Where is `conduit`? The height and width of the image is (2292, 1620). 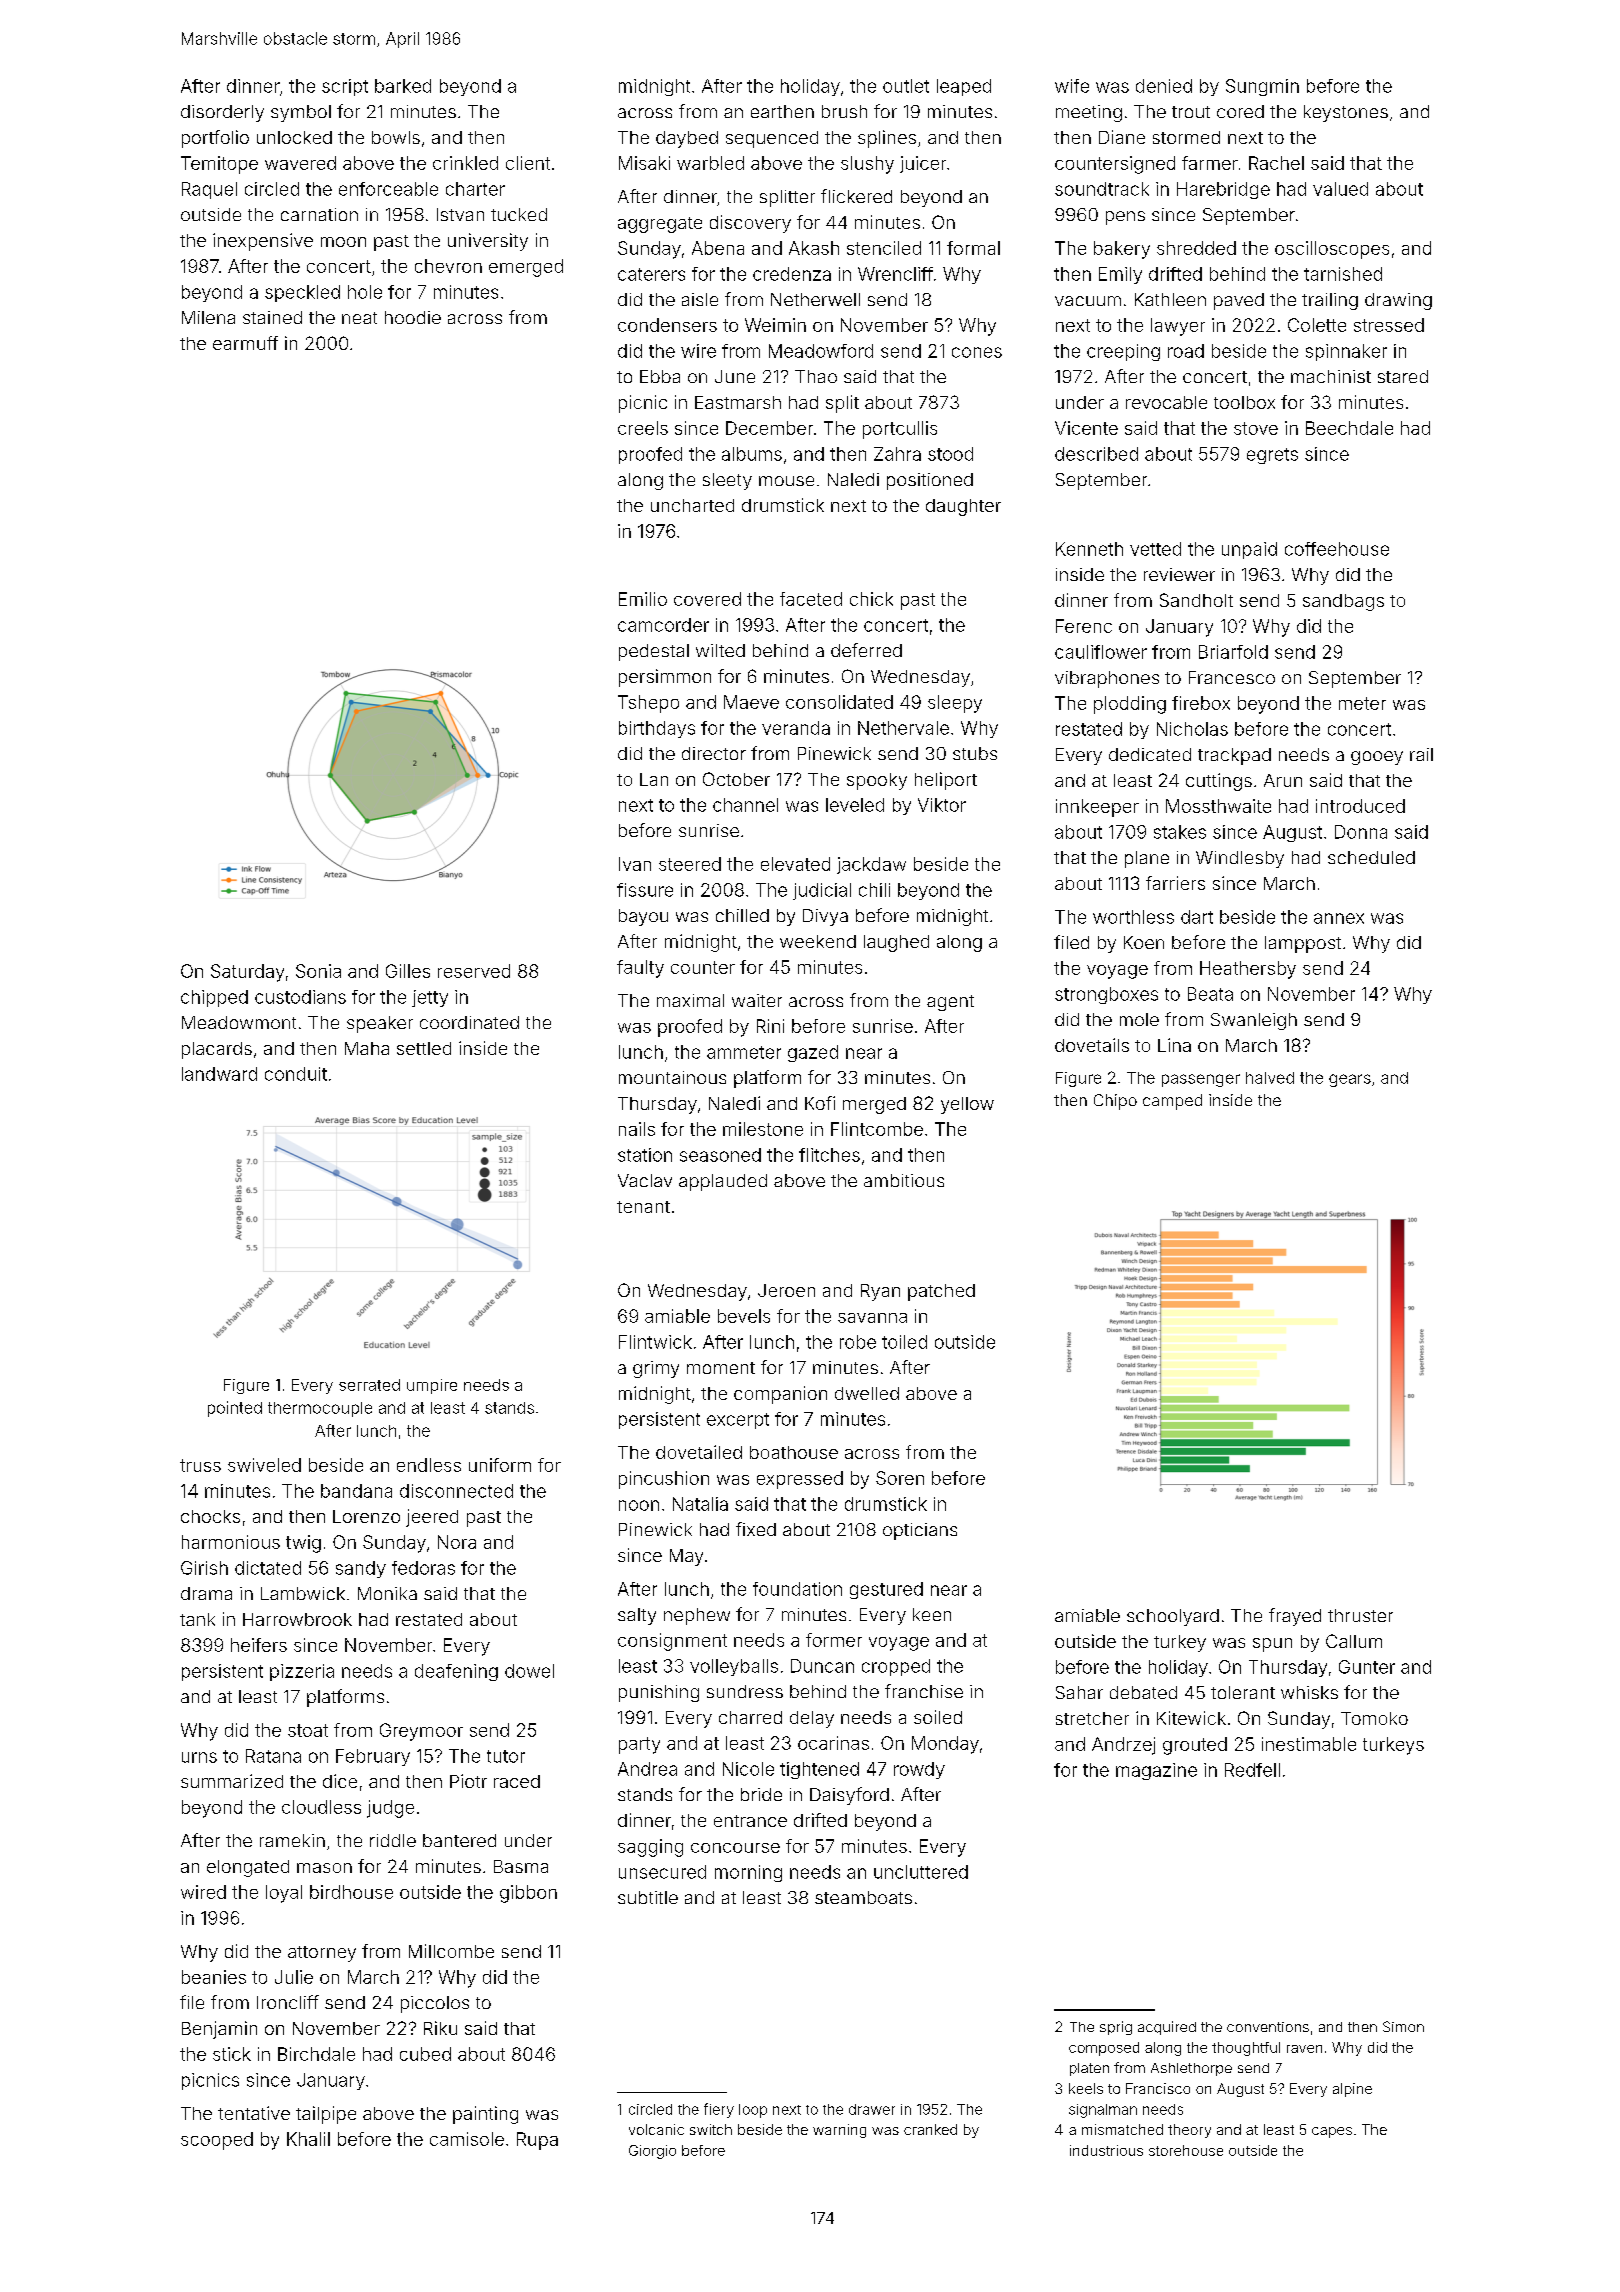
conduit is located at coordinates (296, 1074).
